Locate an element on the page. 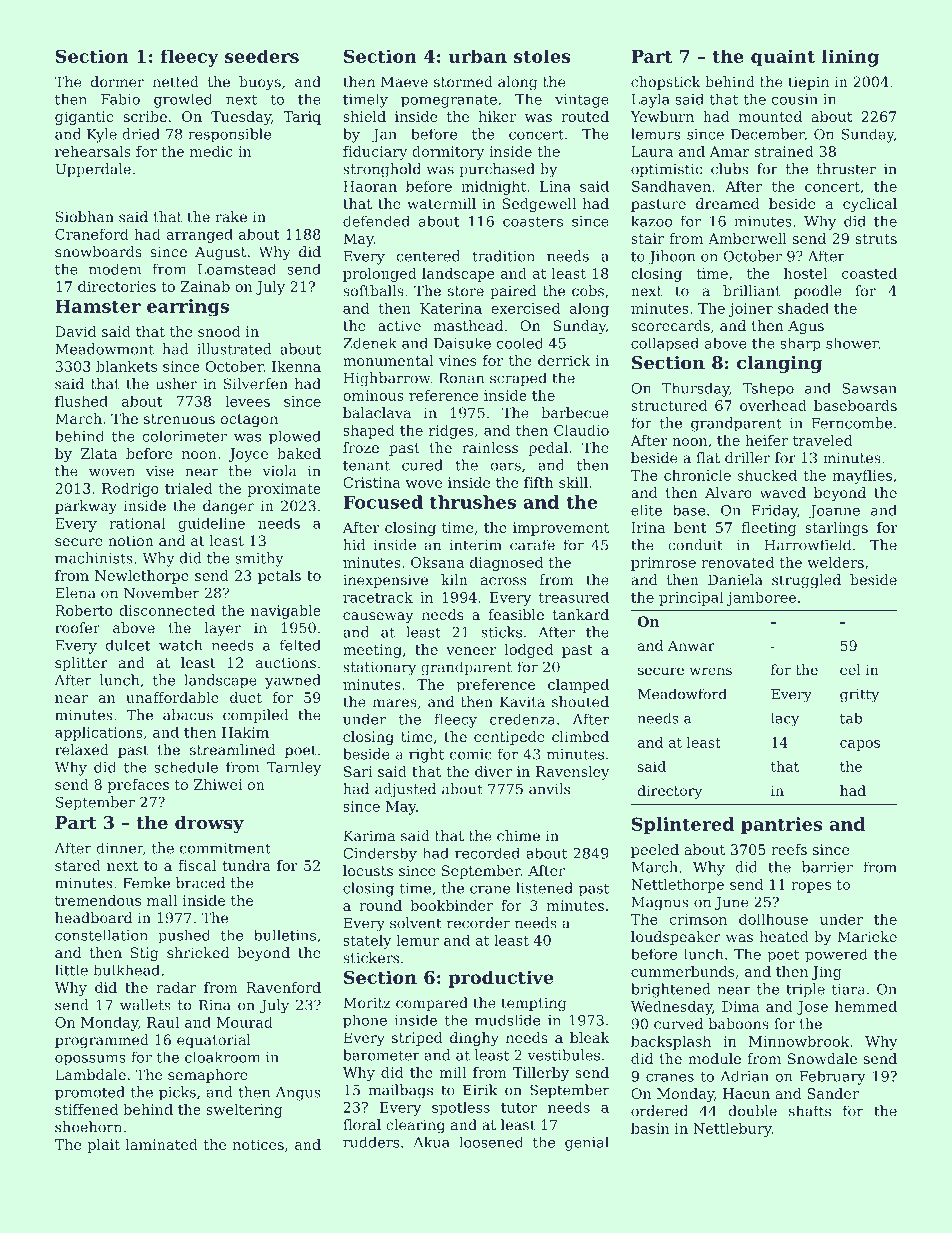  Amberwell is located at coordinates (747, 238).
